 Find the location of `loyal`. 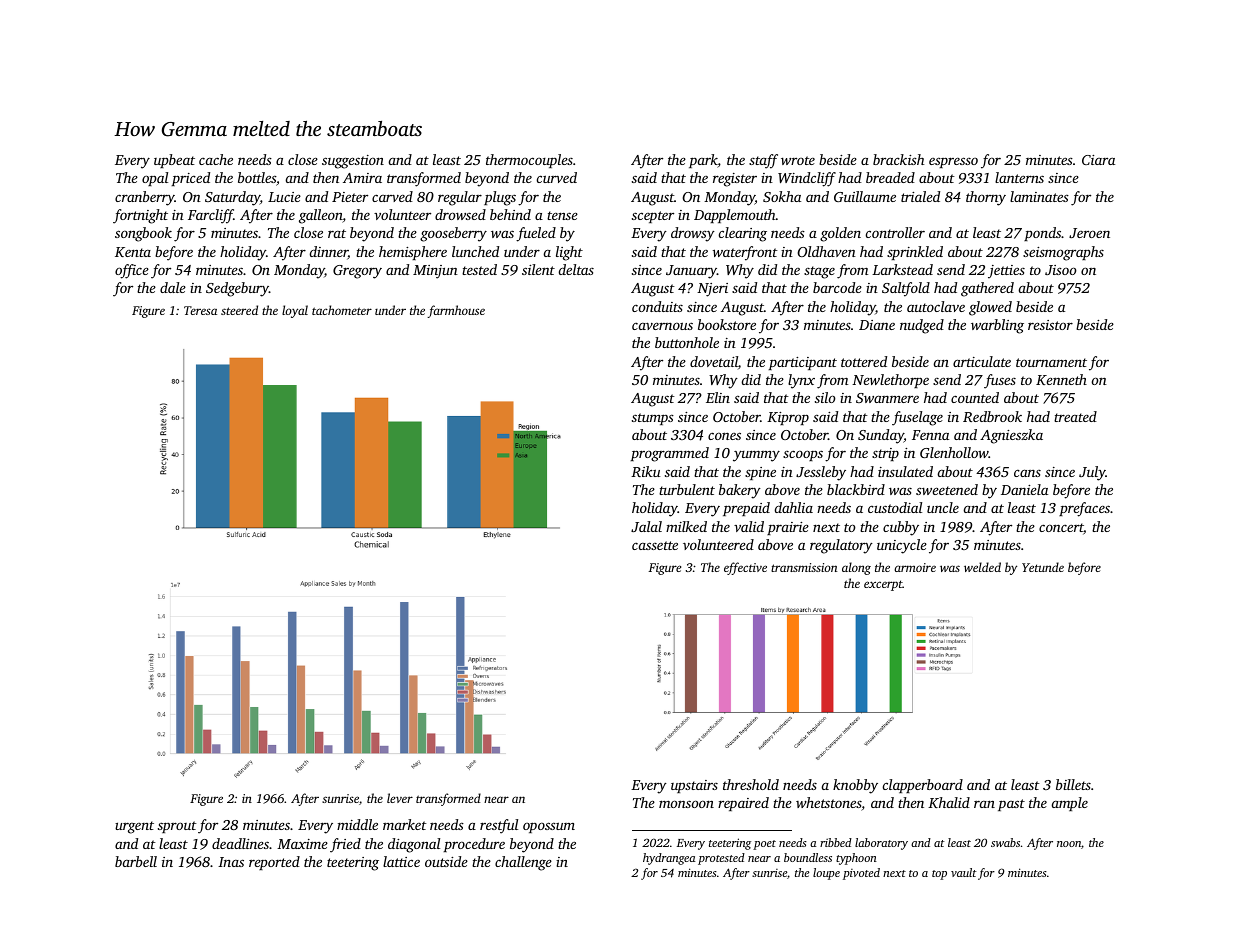

loyal is located at coordinates (295, 311).
